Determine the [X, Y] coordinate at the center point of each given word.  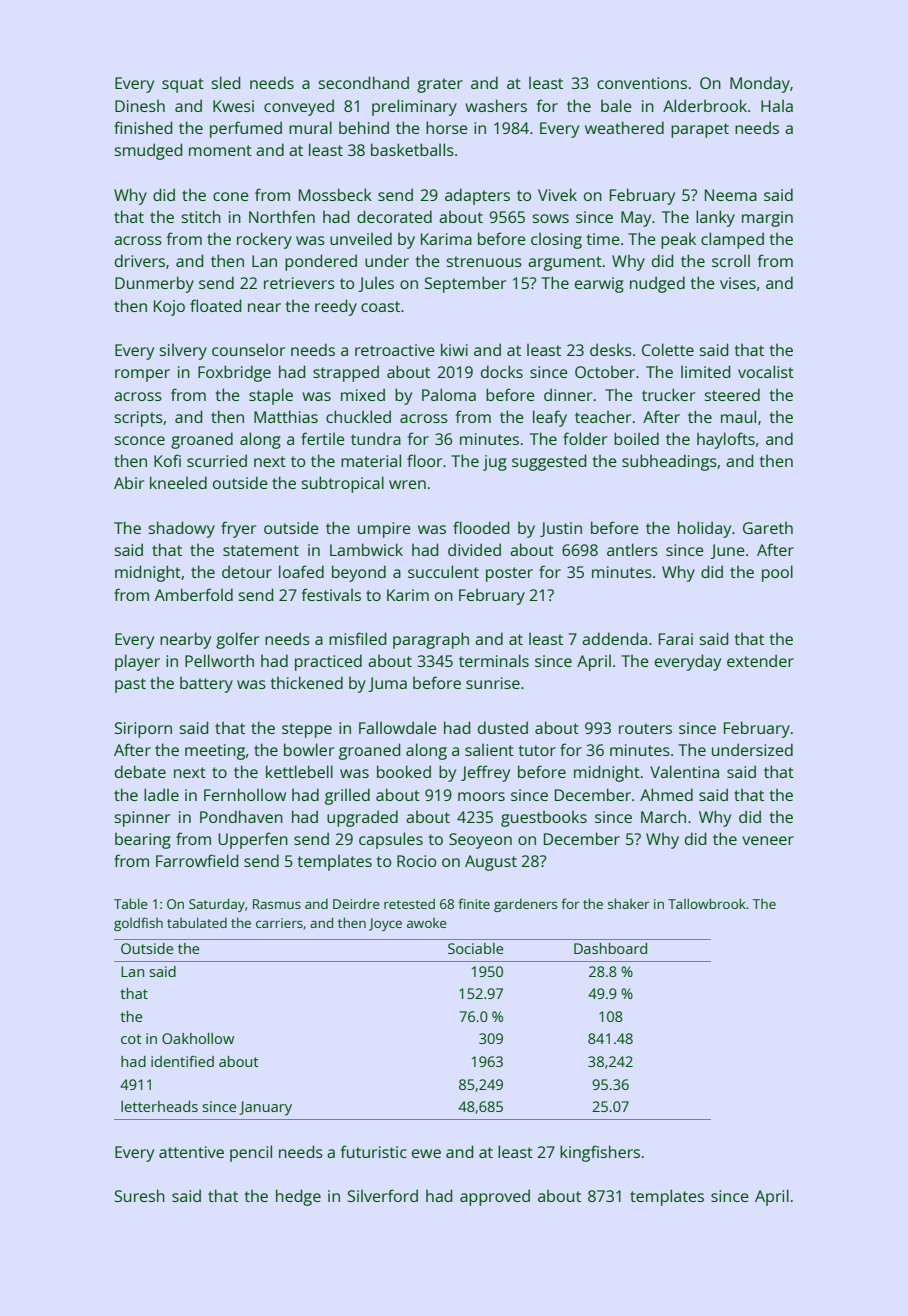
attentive [191, 1152]
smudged [148, 151]
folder [585, 438]
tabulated [197, 922]
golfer [237, 640]
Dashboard [610, 948]
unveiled [361, 238]
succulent [443, 571]
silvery [183, 351]
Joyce [385, 924]
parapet [700, 130]
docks [502, 371]
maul [738, 416]
